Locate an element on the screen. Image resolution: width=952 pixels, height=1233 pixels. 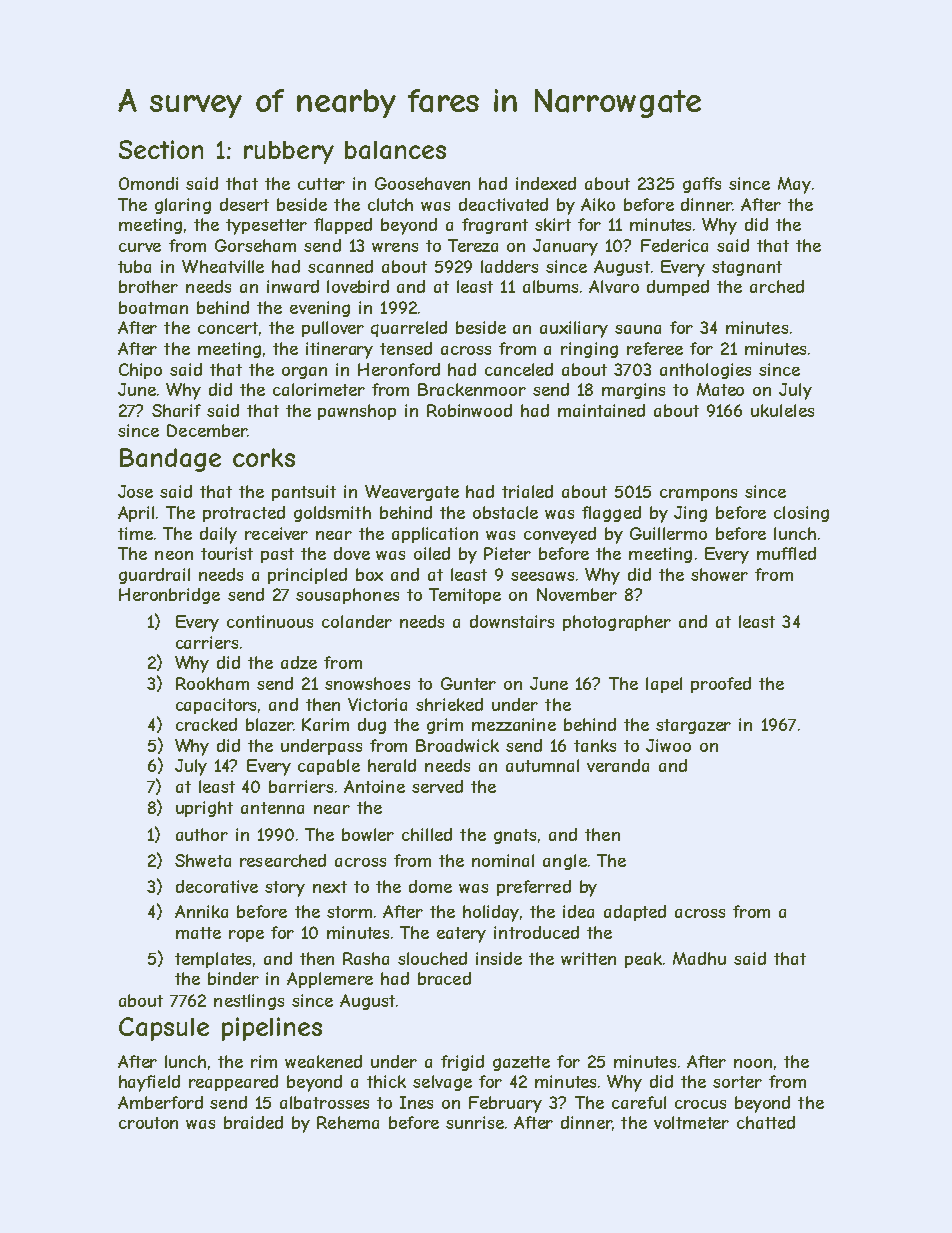
crouton is located at coordinates (148, 1123).
